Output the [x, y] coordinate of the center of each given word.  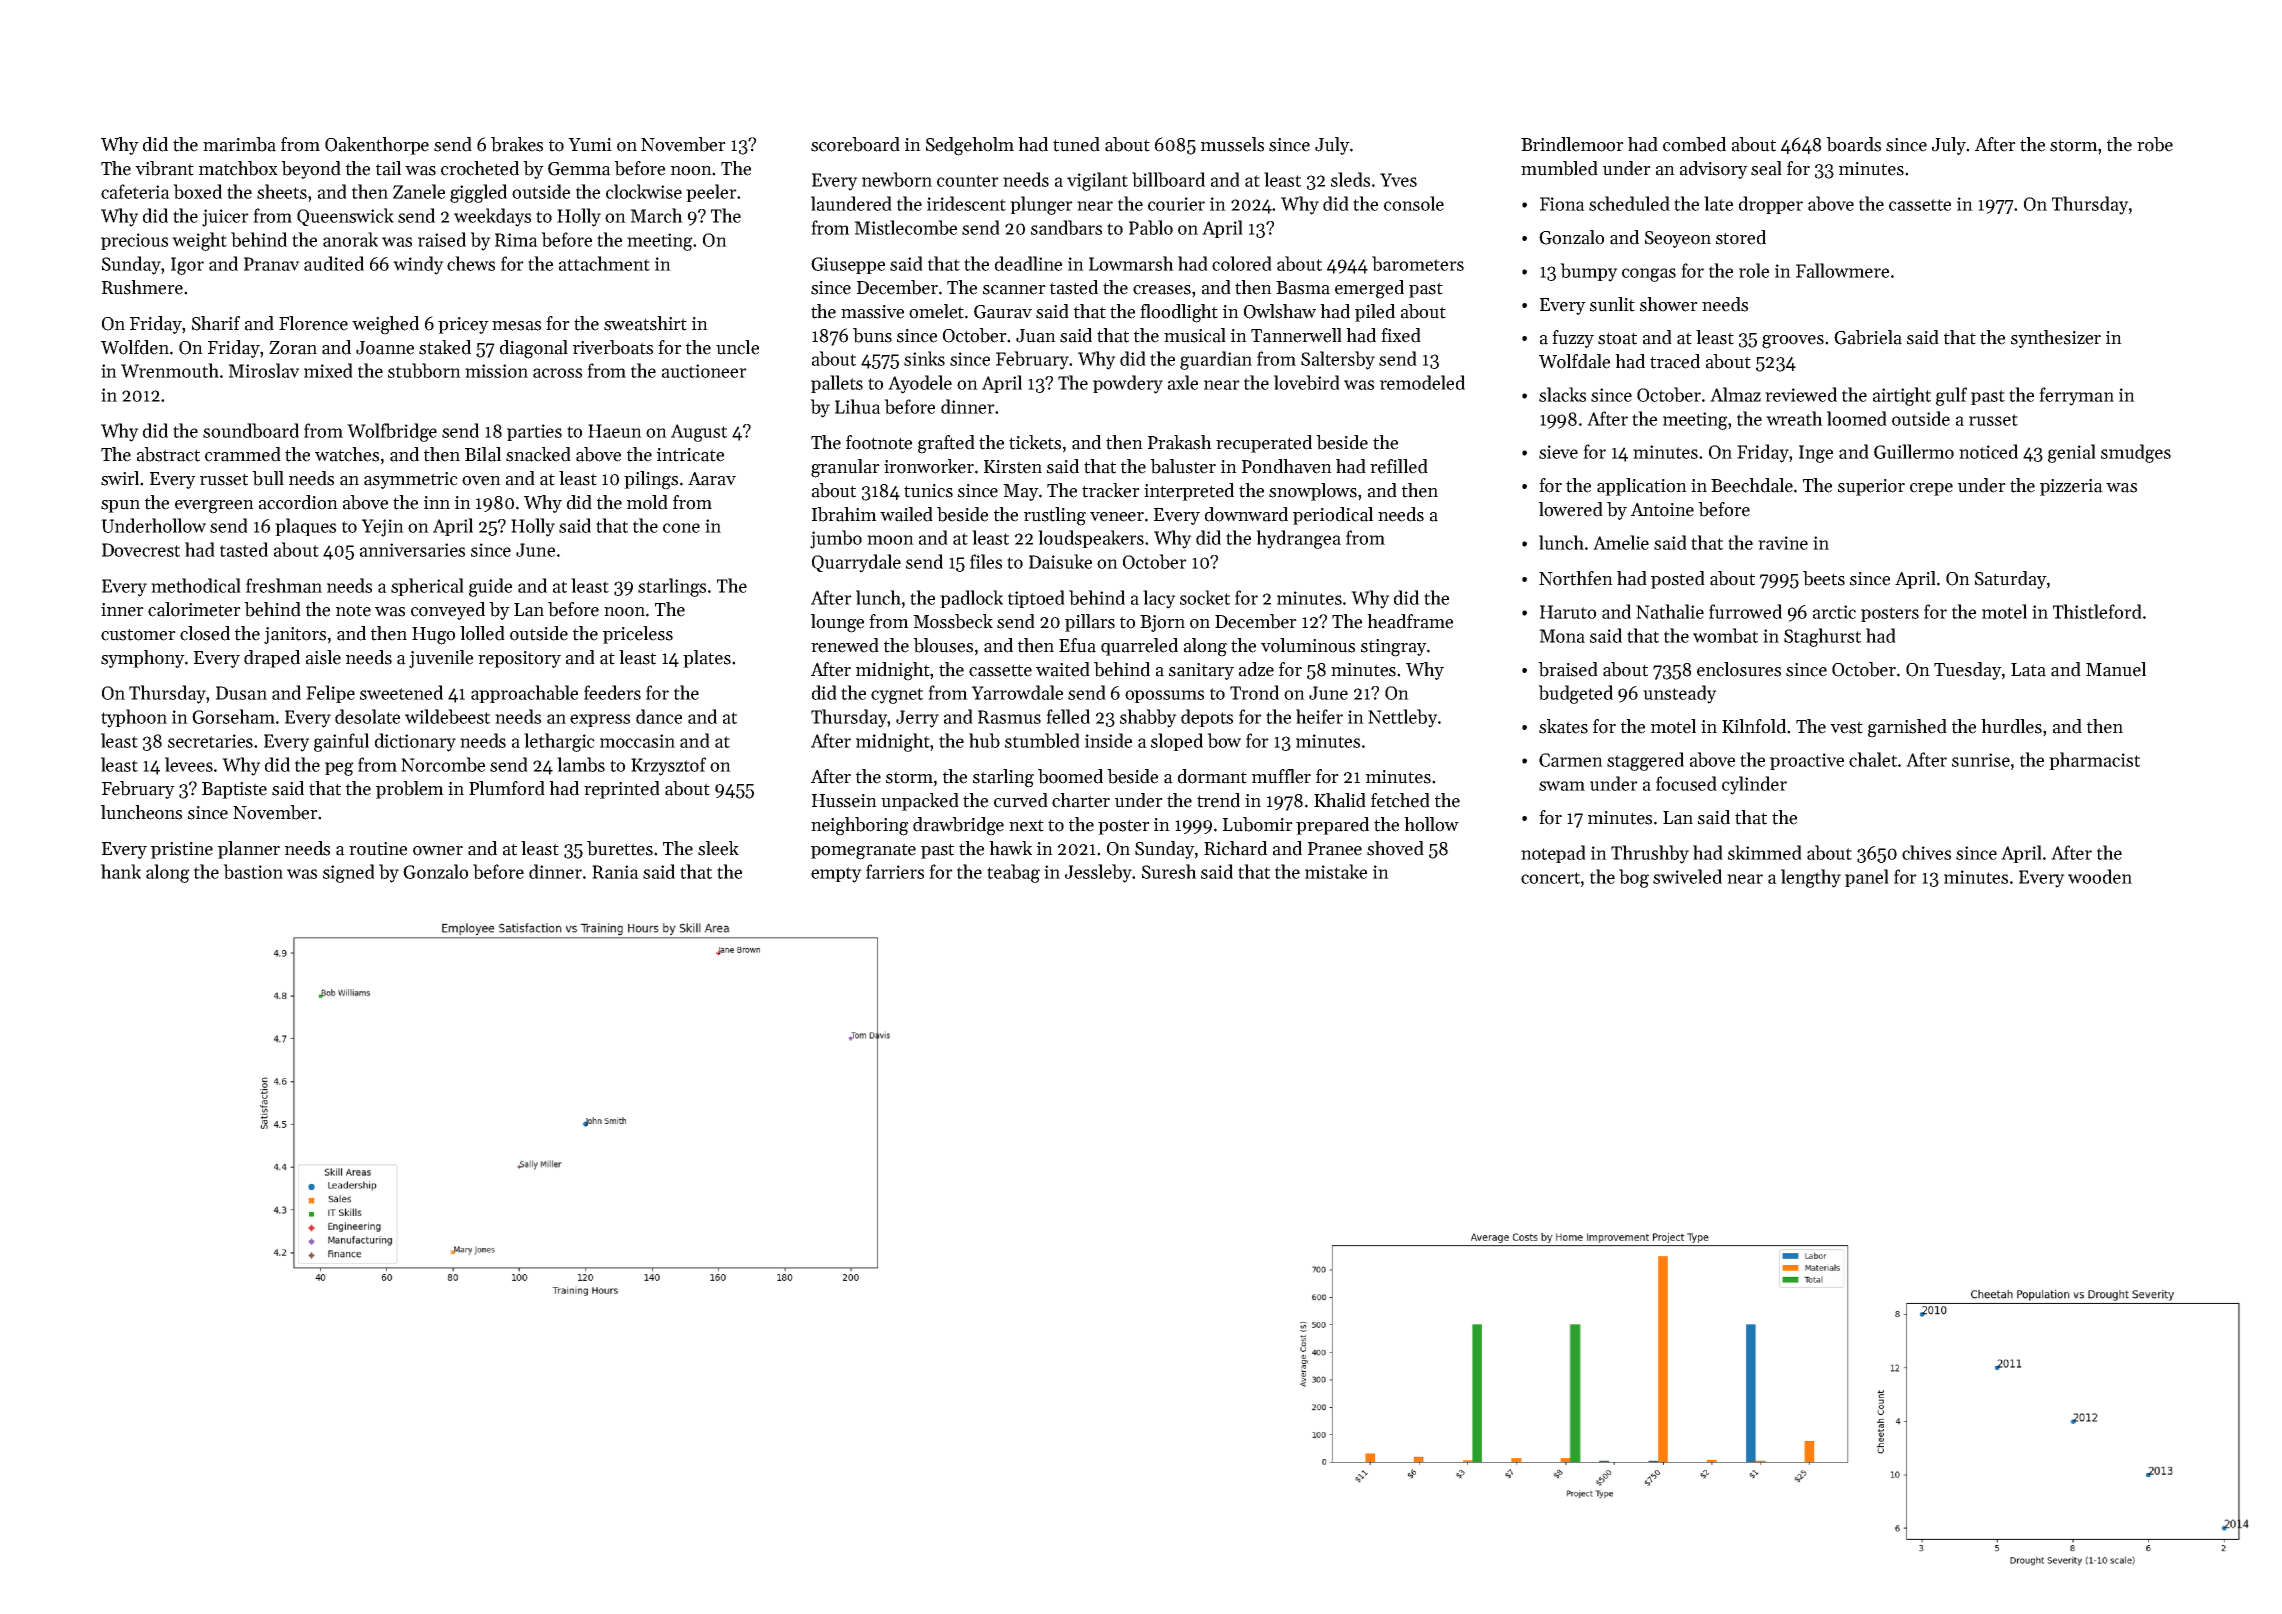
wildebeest [447, 716]
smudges [2136, 453]
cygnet [897, 696]
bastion [253, 871]
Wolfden [135, 347]
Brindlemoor [1572, 144]
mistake [1336, 871]
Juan [1036, 336]
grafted [946, 444]
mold [647, 502]
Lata [2028, 670]
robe [2155, 144]
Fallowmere [1842, 270]
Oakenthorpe [377, 146]
